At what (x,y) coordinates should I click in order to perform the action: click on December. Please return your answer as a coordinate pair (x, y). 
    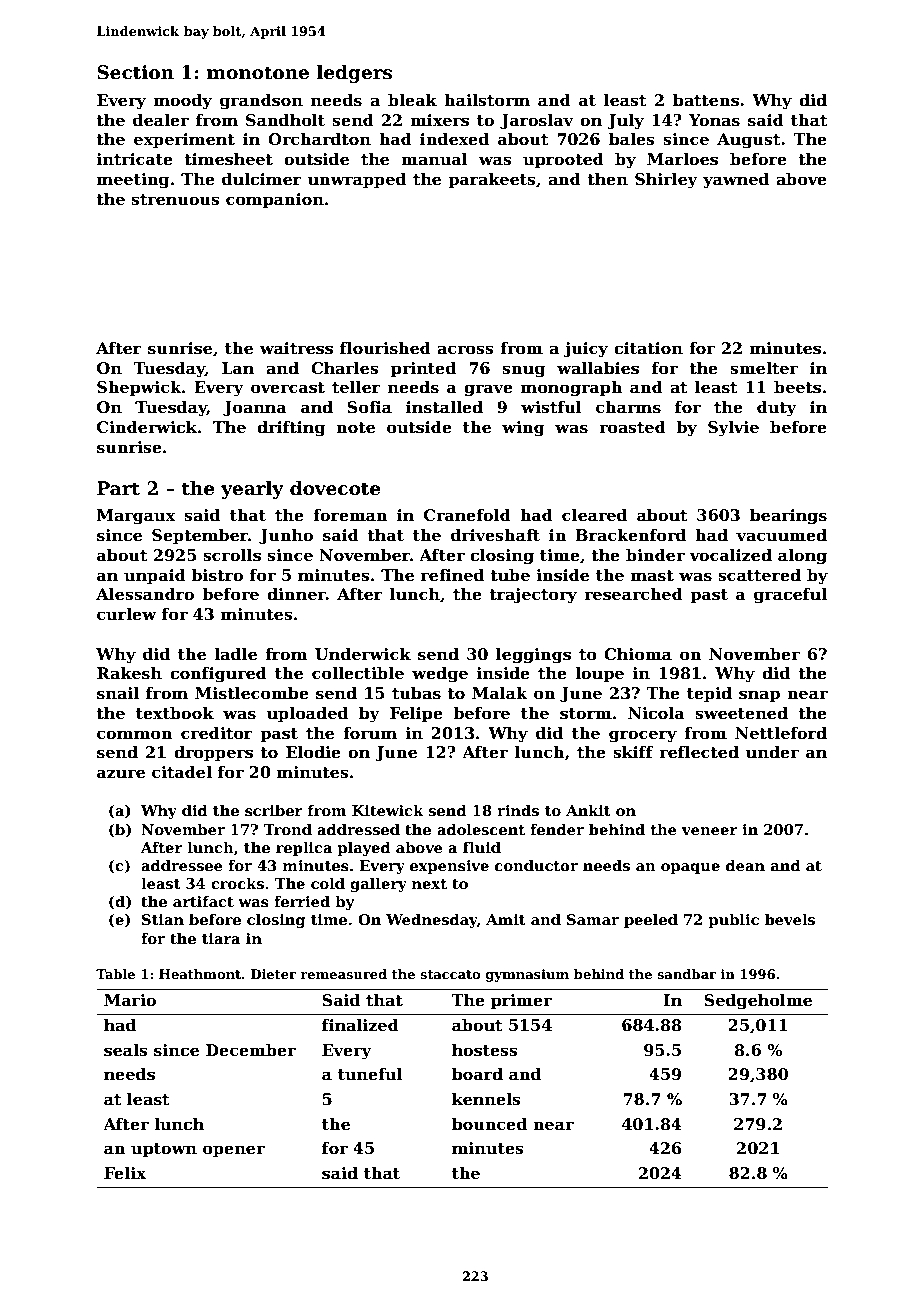
    Looking at the image, I should click on (251, 1050).
